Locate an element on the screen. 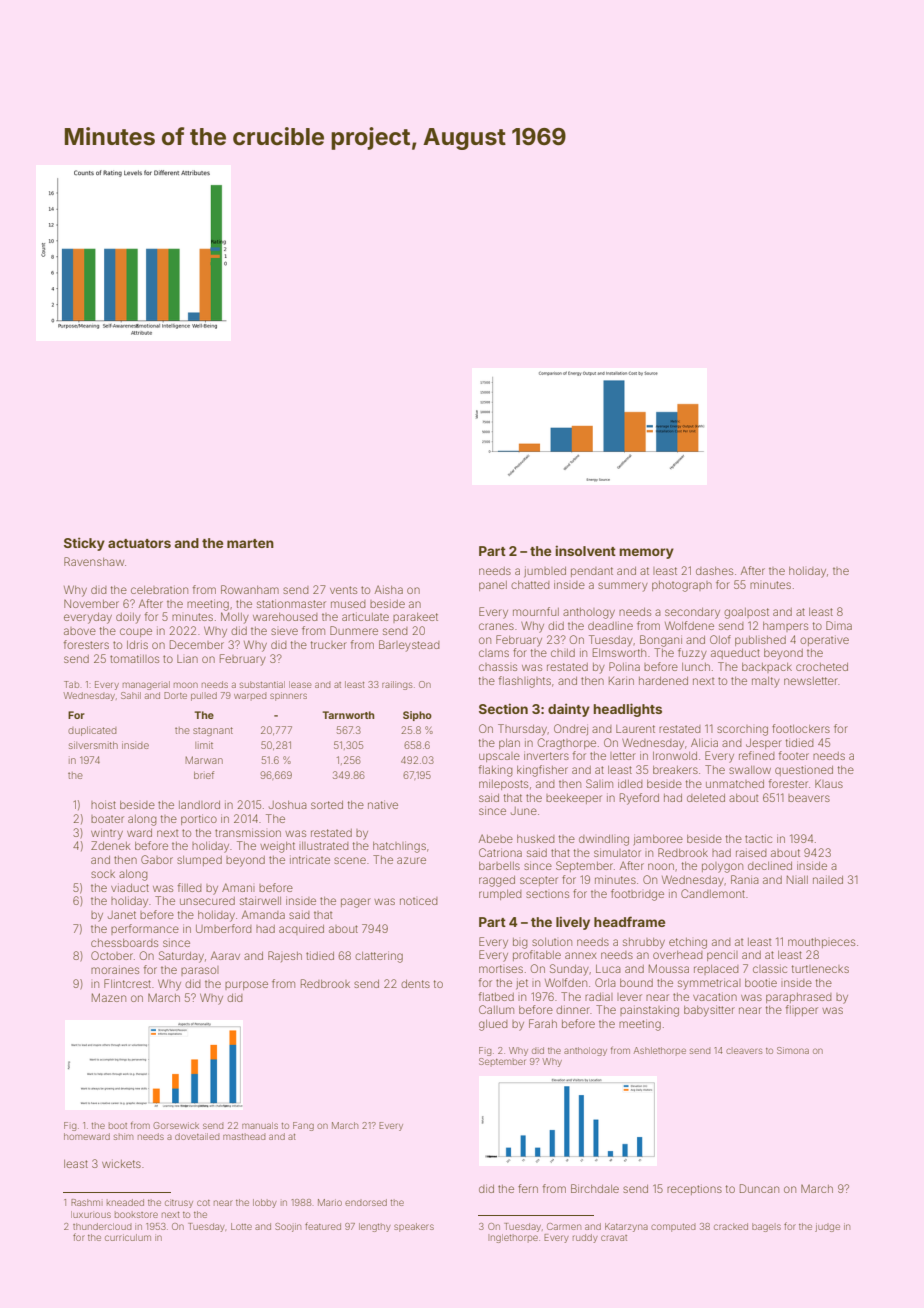  etching is located at coordinates (688, 943).
